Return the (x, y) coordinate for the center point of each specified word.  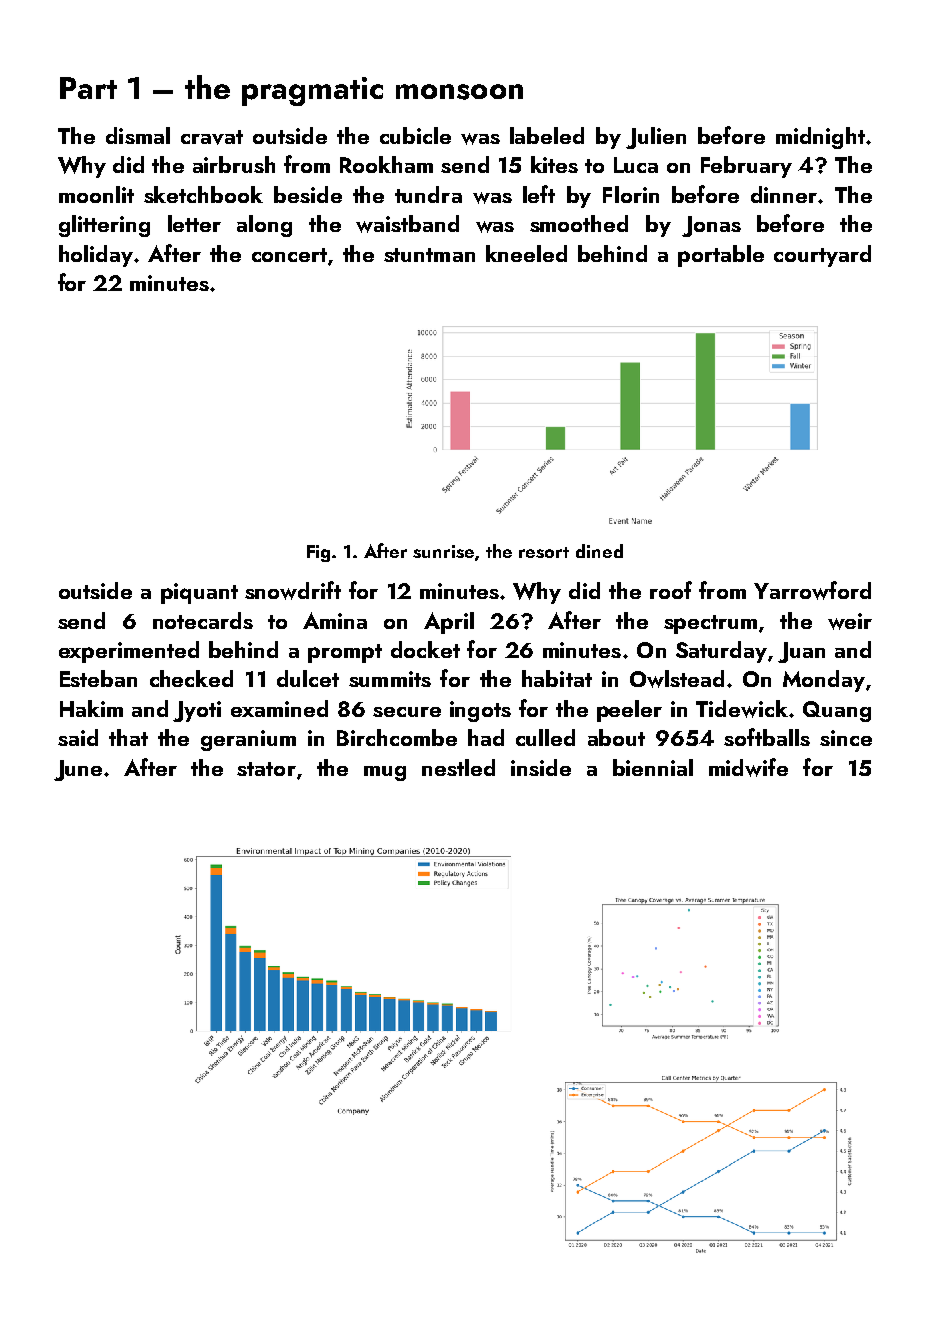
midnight (820, 138)
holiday (96, 256)
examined (279, 708)
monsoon (459, 92)
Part (88, 88)
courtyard (822, 256)
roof (671, 590)
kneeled (526, 253)
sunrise (443, 551)
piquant (199, 593)
